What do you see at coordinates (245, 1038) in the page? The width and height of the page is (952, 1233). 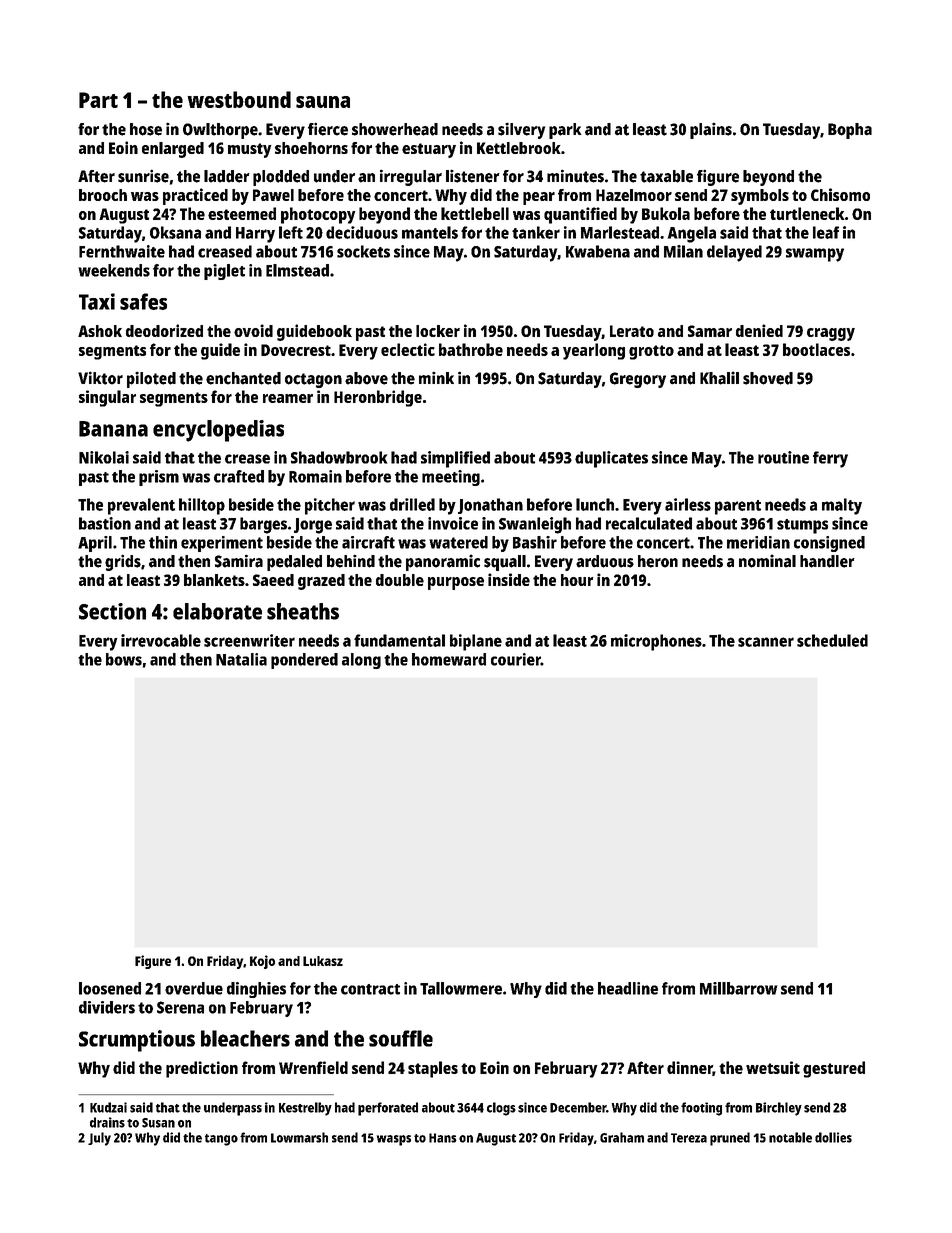 I see `bleachers` at bounding box center [245, 1038].
